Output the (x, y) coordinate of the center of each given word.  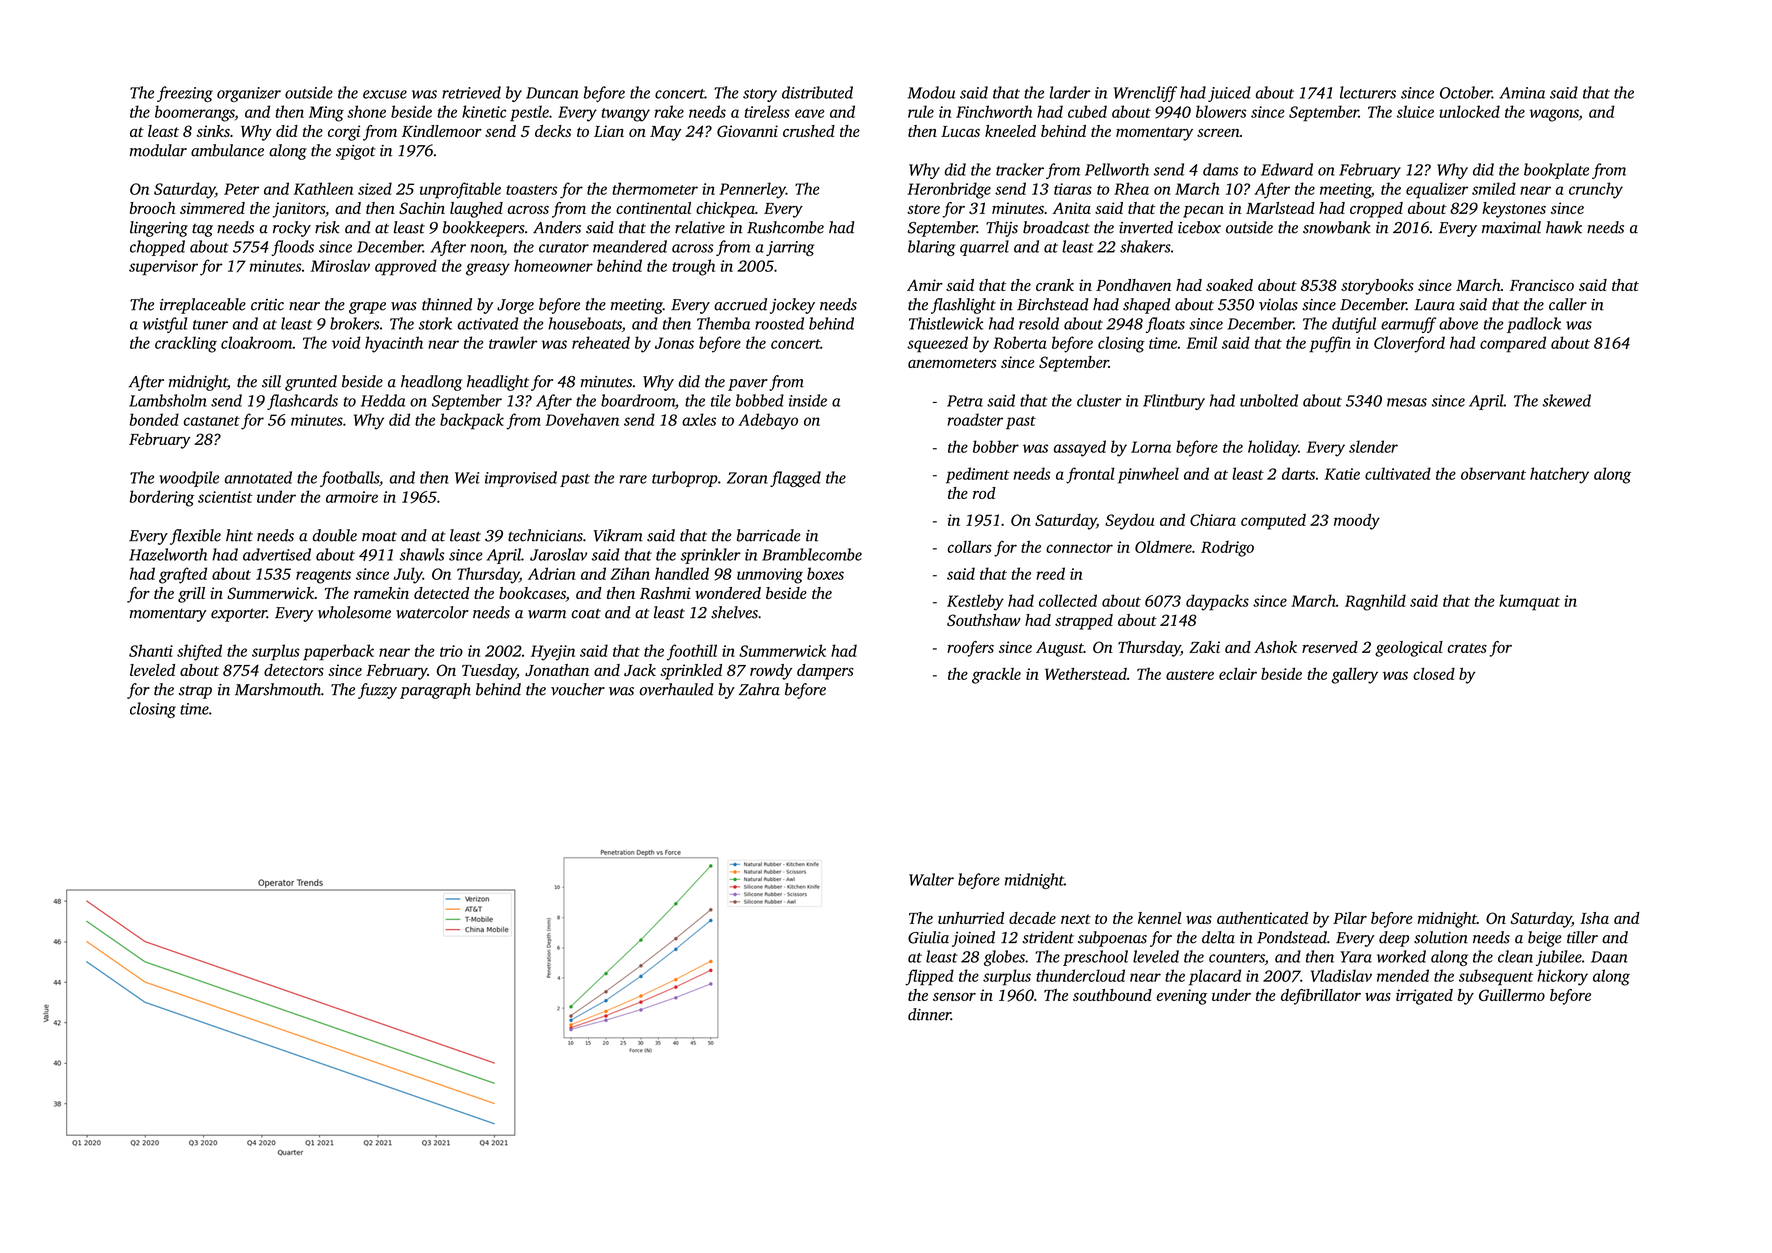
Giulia (928, 937)
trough (693, 267)
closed (1434, 673)
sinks (213, 131)
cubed (1087, 111)
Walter (931, 879)
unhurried (971, 918)
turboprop (685, 479)
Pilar (1350, 918)
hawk (1564, 227)
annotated (258, 477)
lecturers (1368, 92)
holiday (1273, 448)
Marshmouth (278, 689)
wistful (165, 325)
